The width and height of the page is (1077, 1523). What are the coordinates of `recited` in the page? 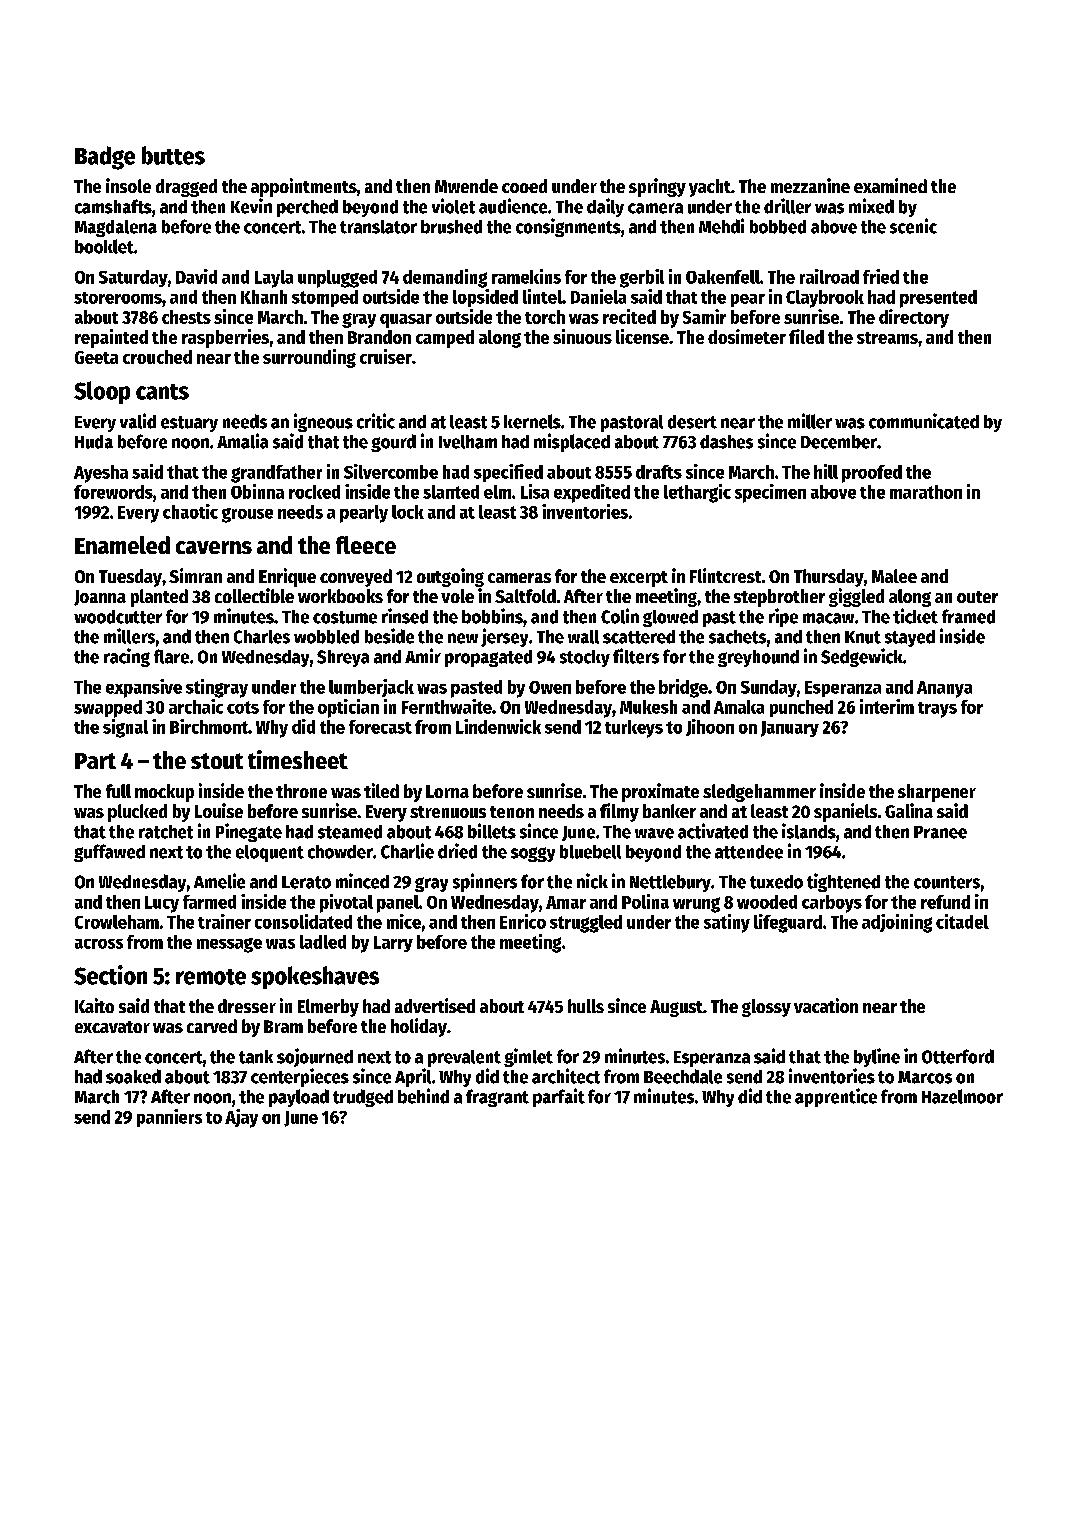 It's located at (629, 316).
